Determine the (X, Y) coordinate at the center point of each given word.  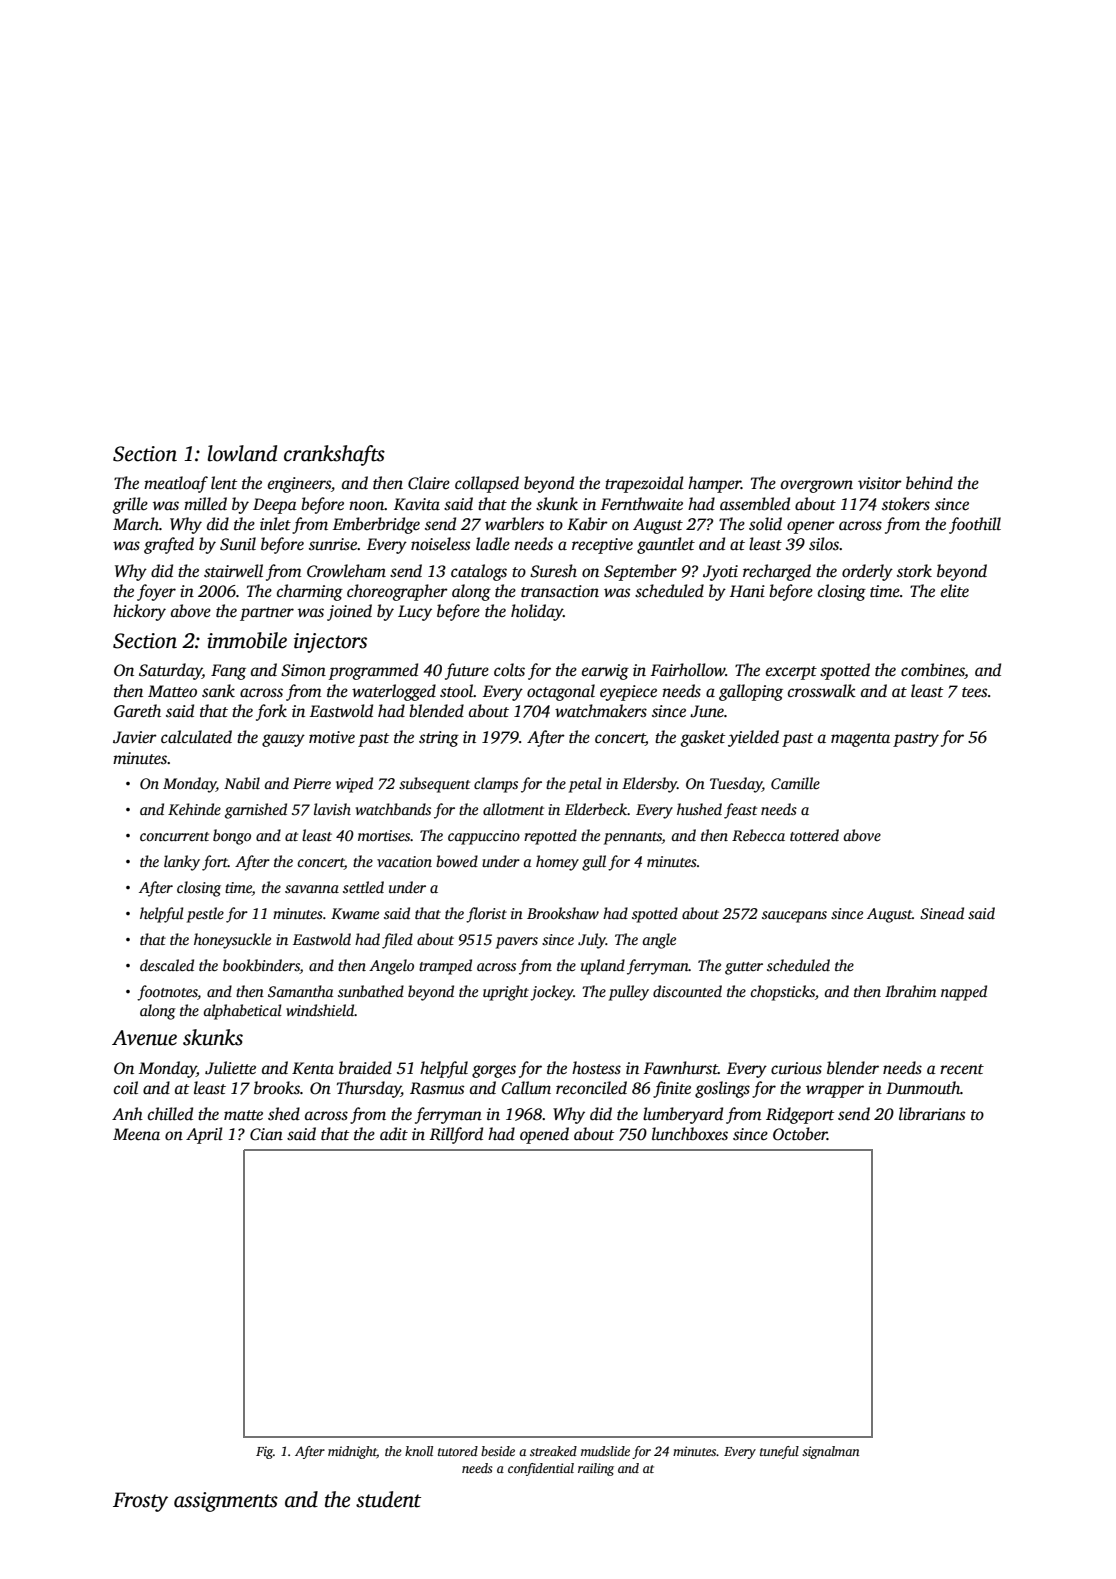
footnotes (167, 993)
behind (929, 483)
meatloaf (176, 484)
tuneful (779, 1452)
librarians (932, 1114)
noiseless (440, 544)
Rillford (456, 1135)
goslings (722, 1089)
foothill (975, 525)
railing (596, 1469)
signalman (831, 1452)
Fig (264, 1452)
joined (349, 612)
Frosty (140, 1502)
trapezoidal (644, 484)
